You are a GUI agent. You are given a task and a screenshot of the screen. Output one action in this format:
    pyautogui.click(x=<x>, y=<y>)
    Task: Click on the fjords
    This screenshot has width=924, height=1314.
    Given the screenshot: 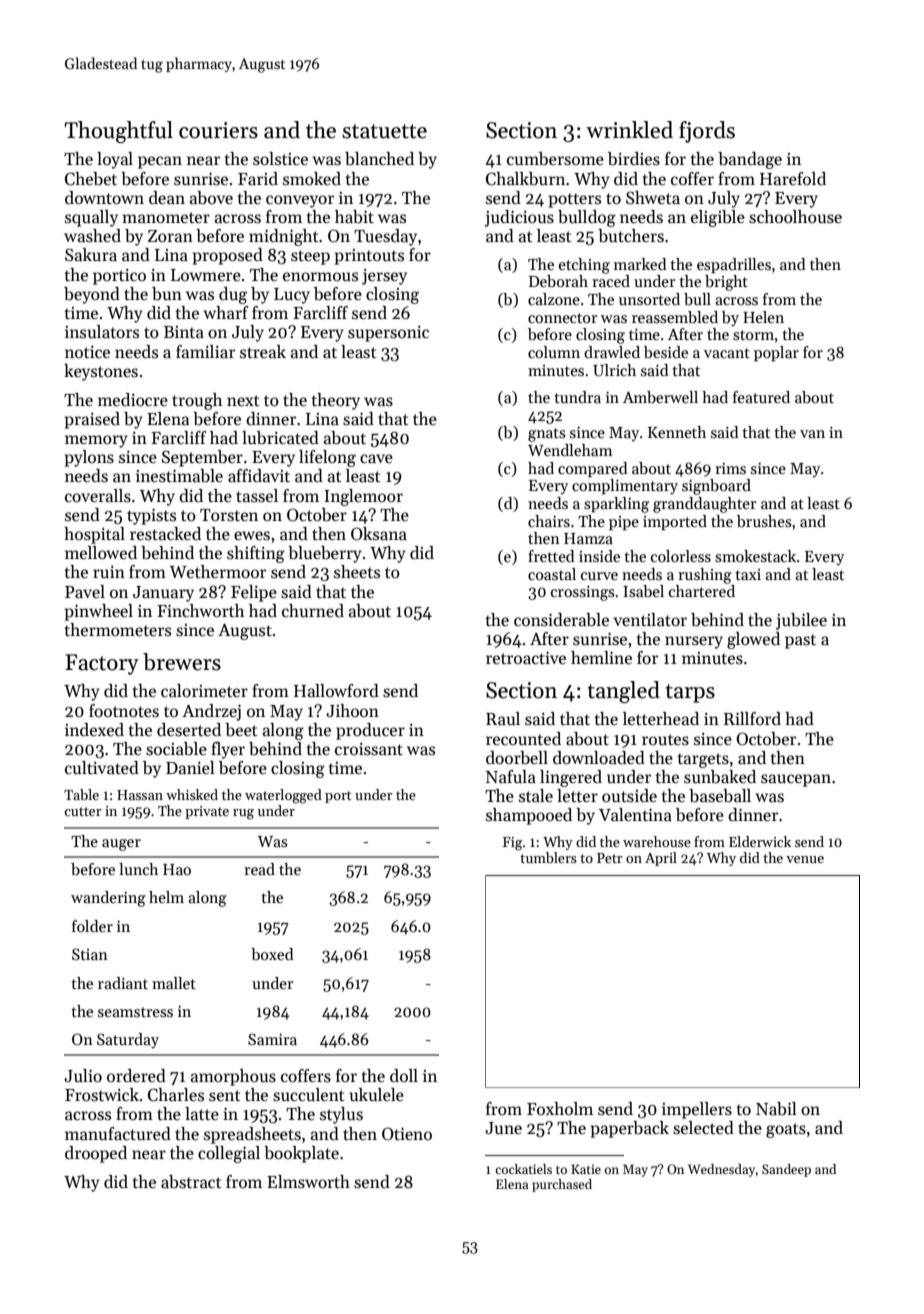 What is the action you would take?
    pyautogui.click(x=707, y=132)
